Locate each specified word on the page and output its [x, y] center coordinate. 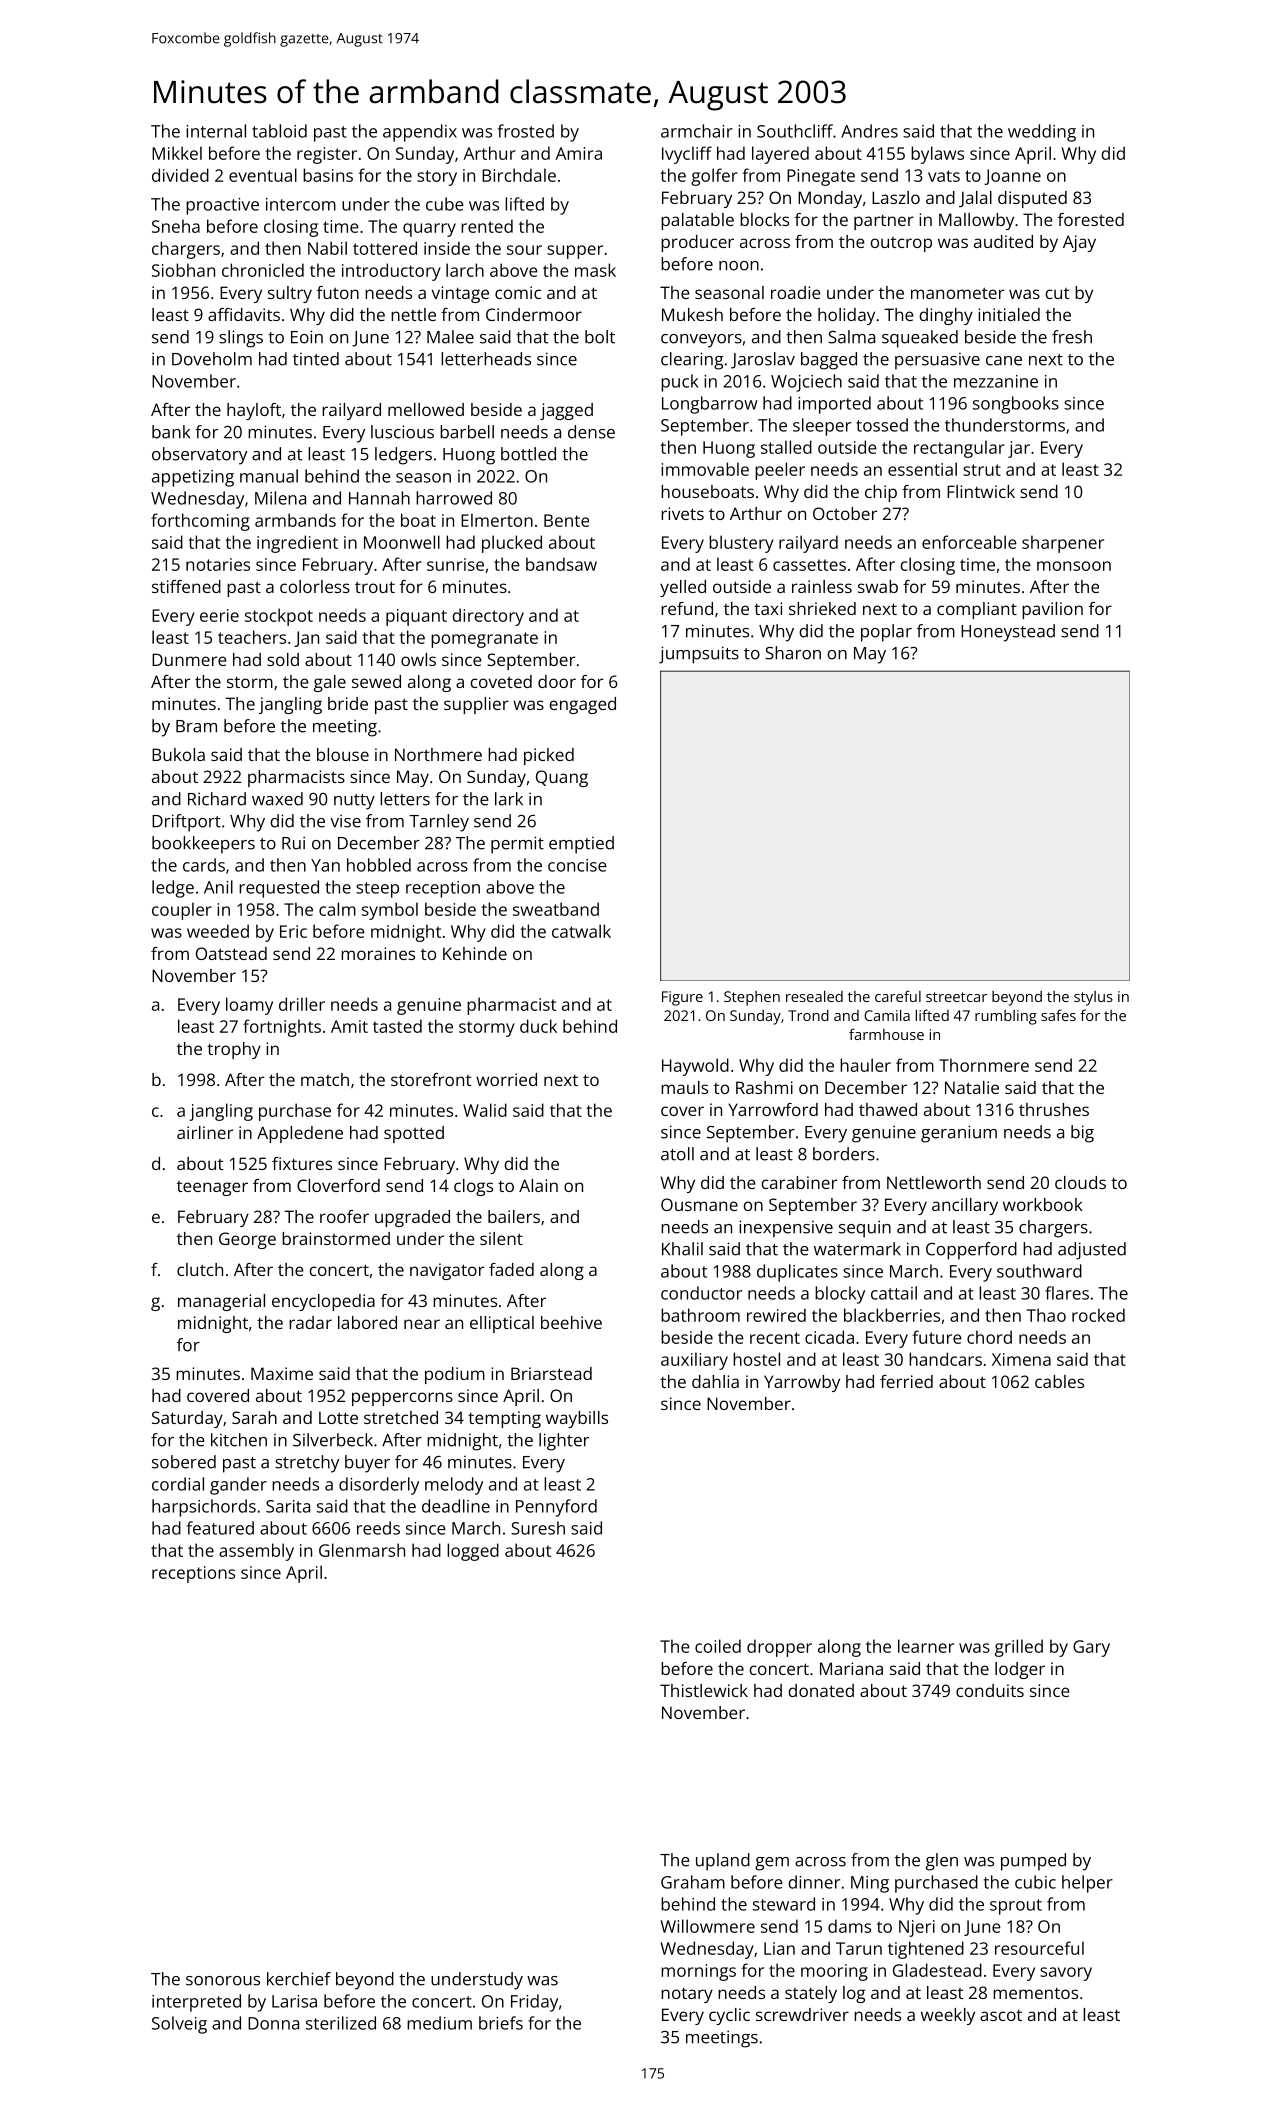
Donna [273, 2023]
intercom [301, 204]
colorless [315, 586]
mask [595, 270]
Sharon [793, 653]
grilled [1019, 1648]
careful [898, 996]
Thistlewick [704, 1690]
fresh [1072, 337]
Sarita [288, 1506]
